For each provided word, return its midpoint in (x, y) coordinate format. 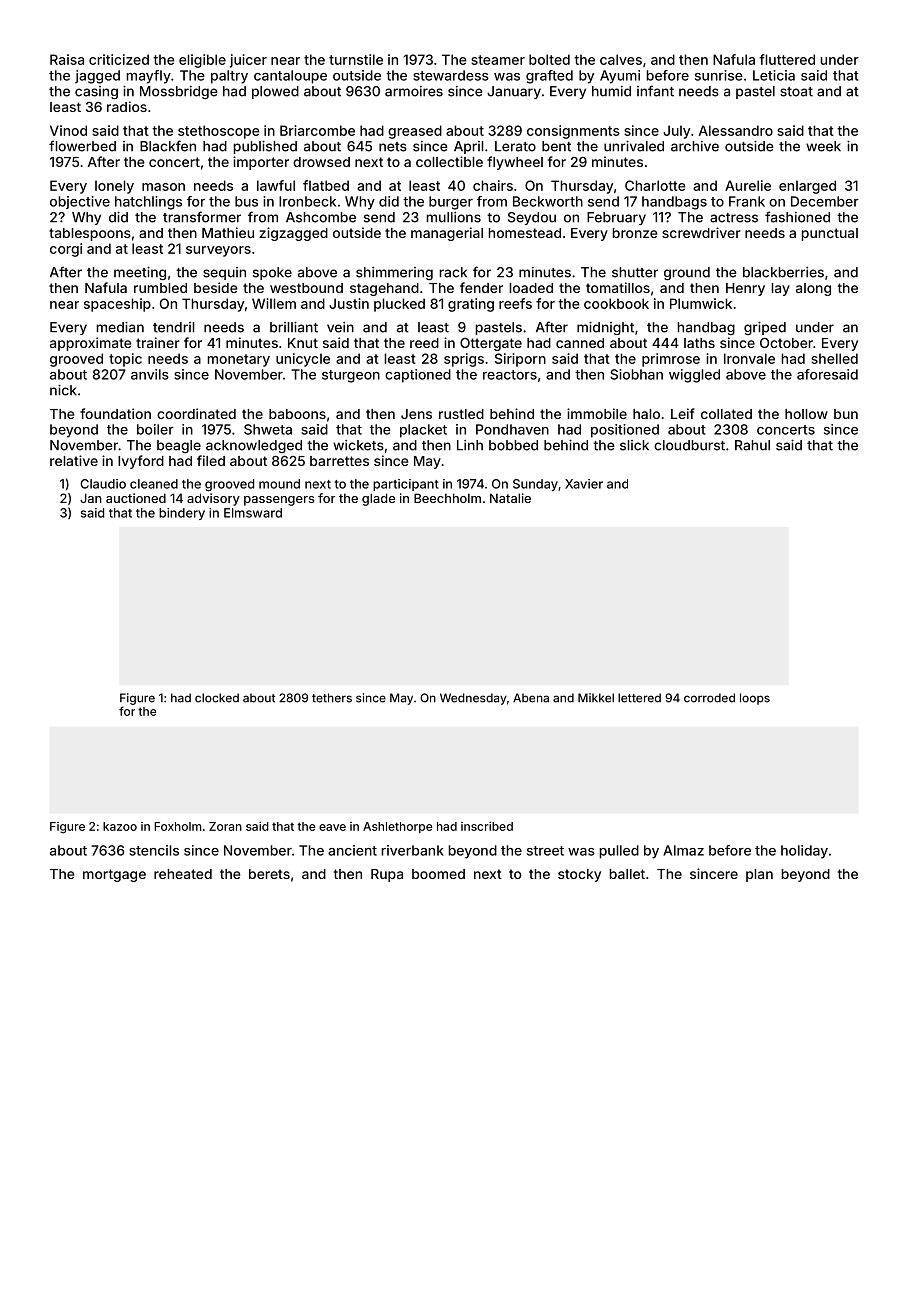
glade (378, 499)
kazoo (120, 826)
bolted (549, 59)
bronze (635, 233)
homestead (524, 233)
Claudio (103, 484)
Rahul (752, 445)
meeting (140, 273)
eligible (202, 61)
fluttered (787, 59)
